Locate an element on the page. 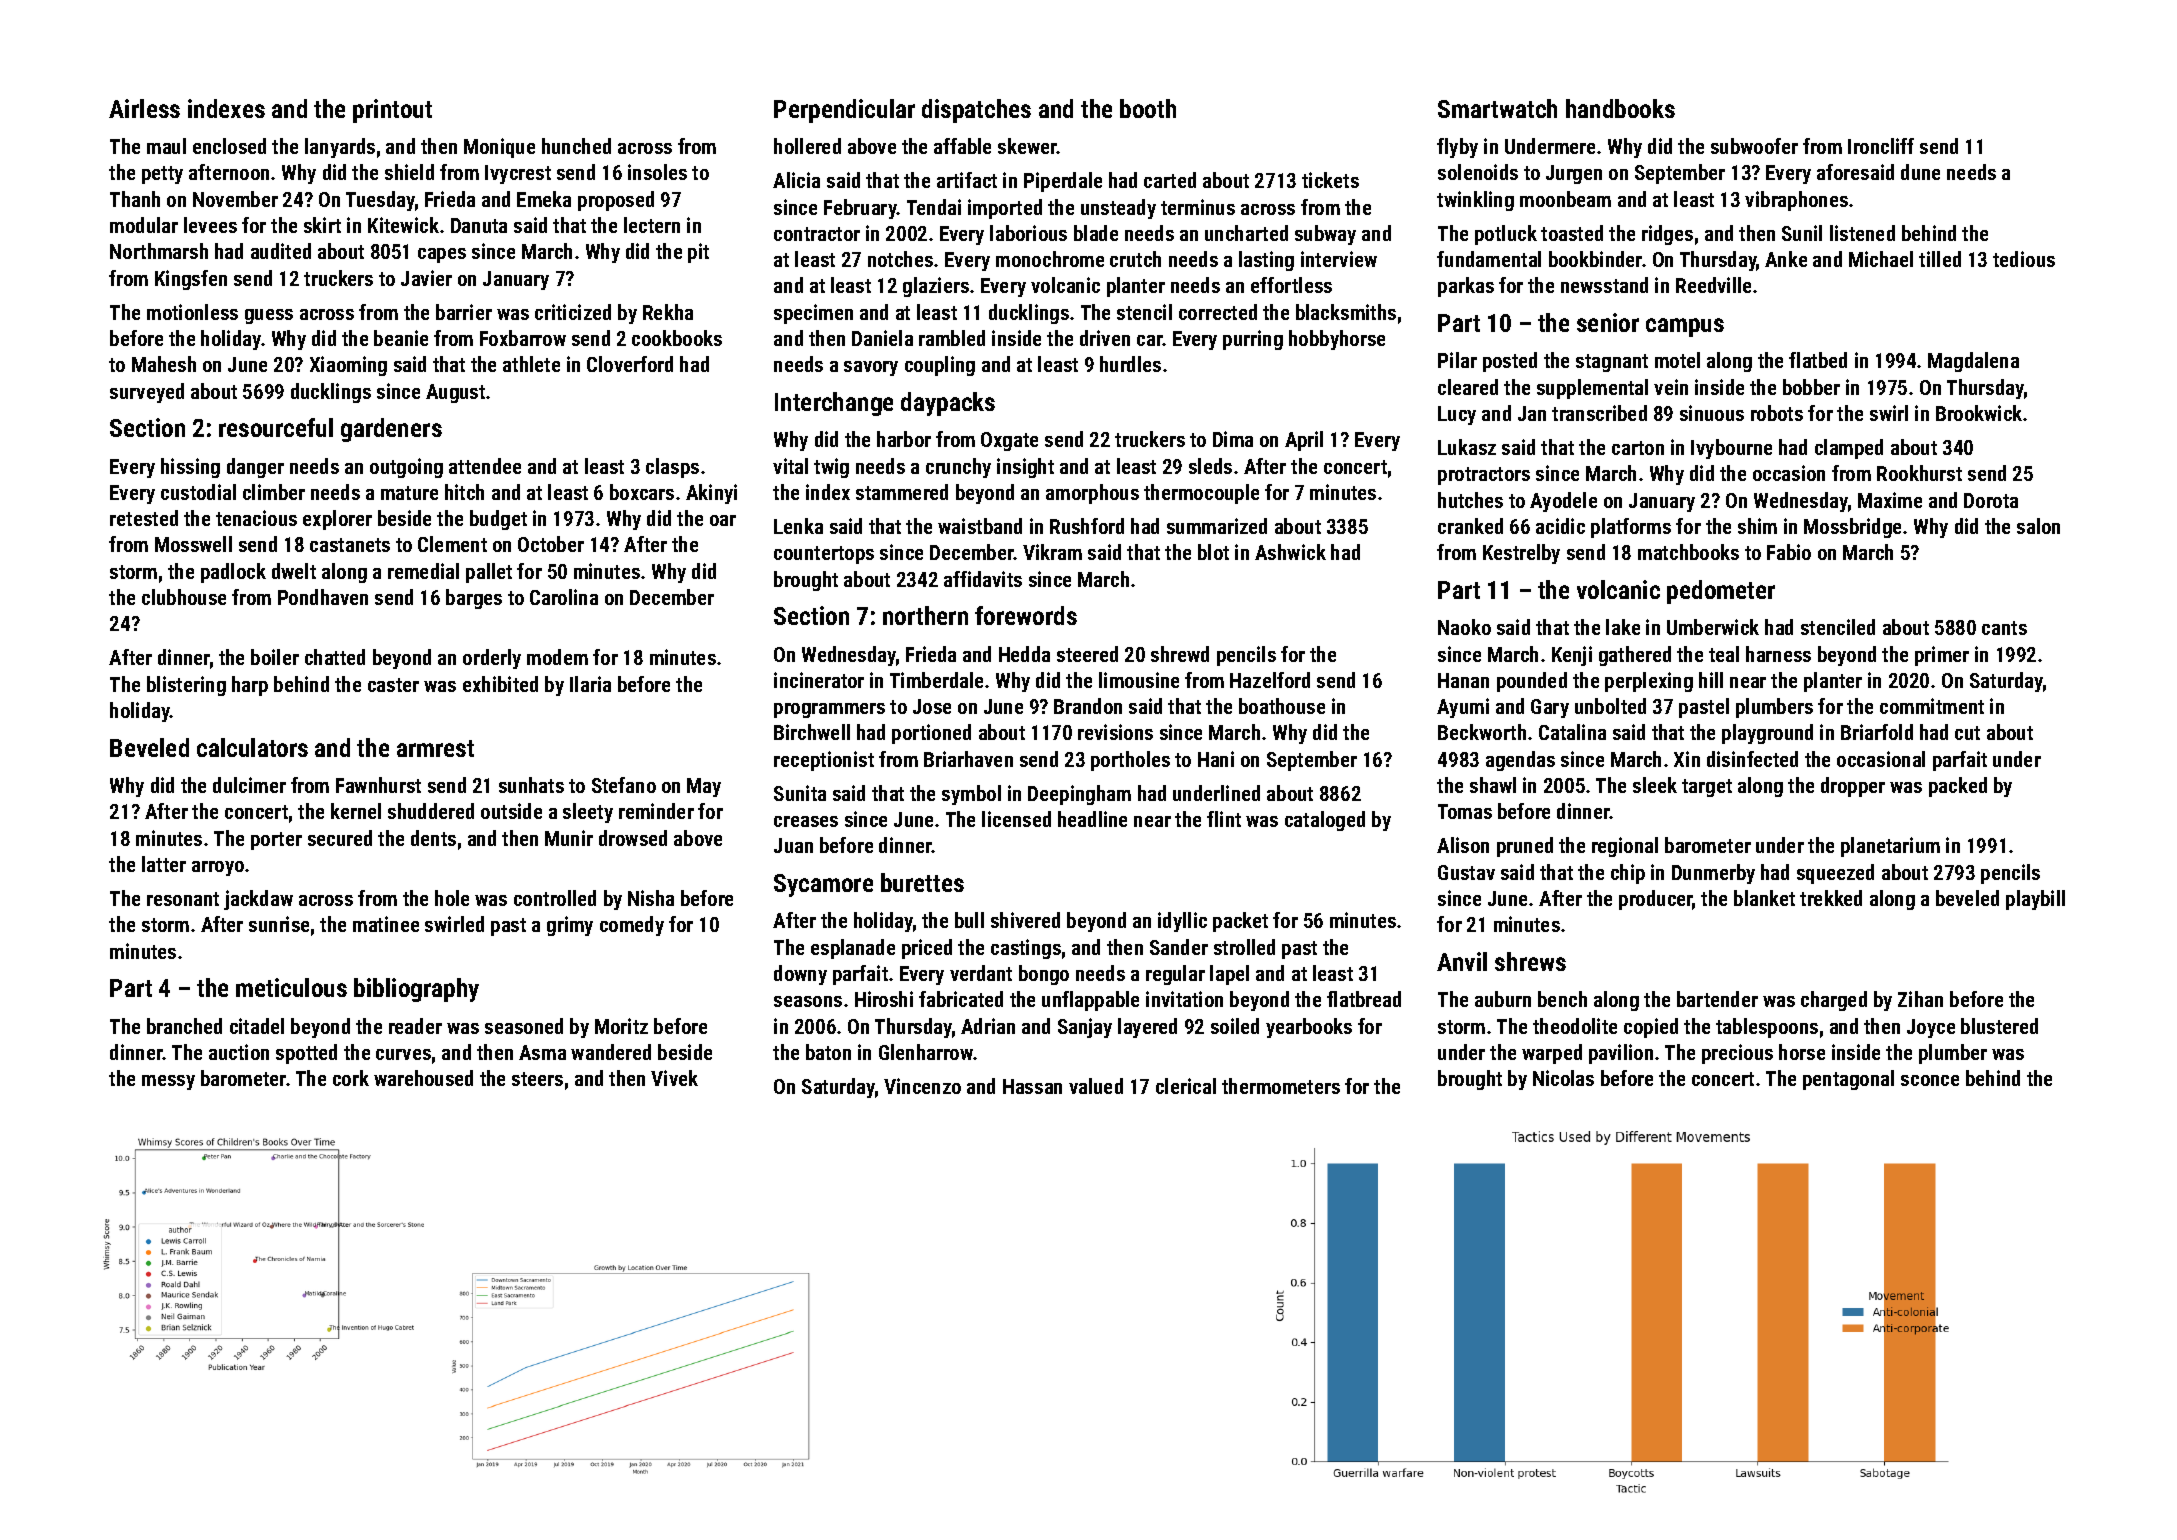 The image size is (2177, 1540). shivered is located at coordinates (1025, 920).
